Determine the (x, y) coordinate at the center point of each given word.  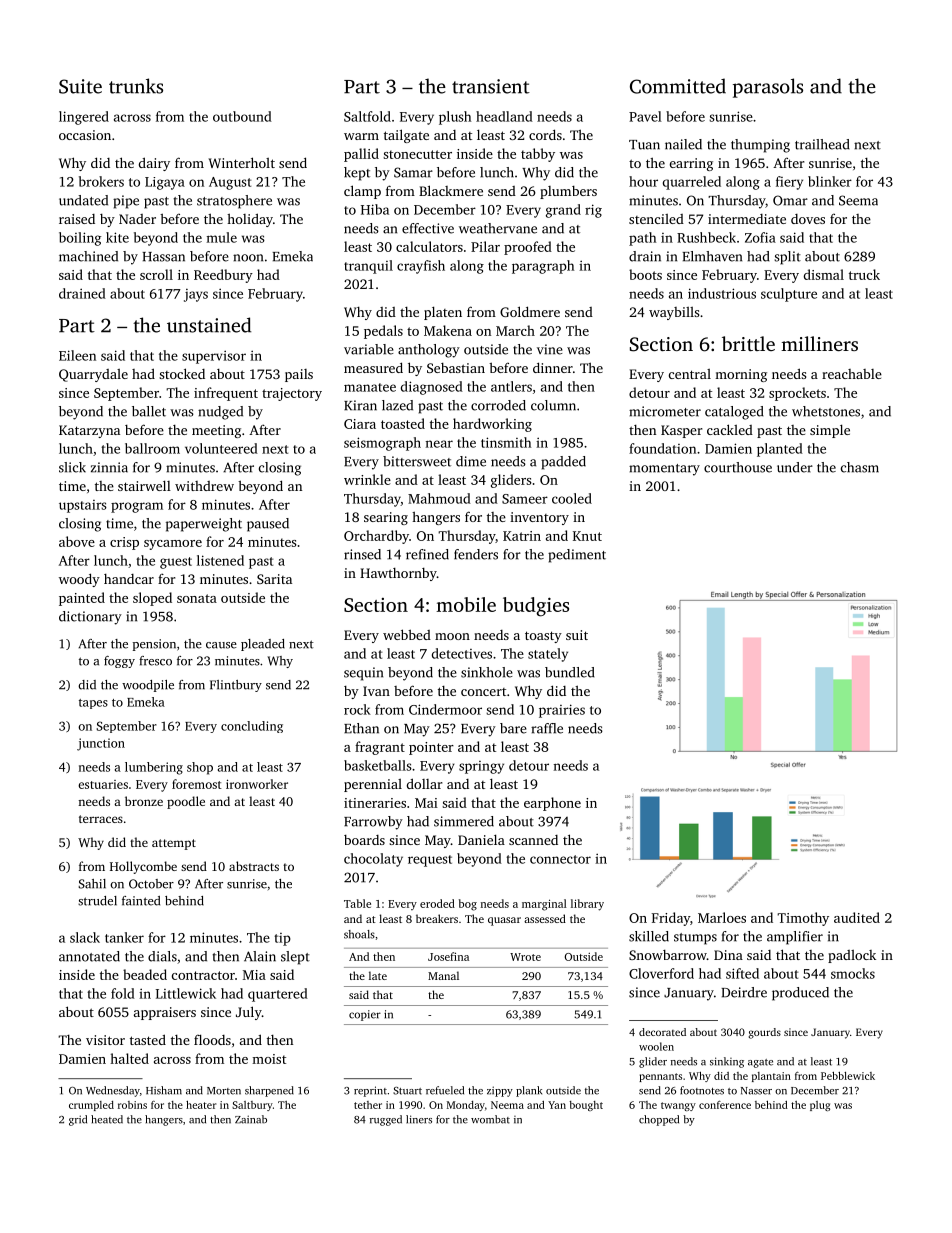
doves (808, 219)
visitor (105, 1040)
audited (857, 917)
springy (481, 767)
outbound (242, 116)
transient (491, 86)
